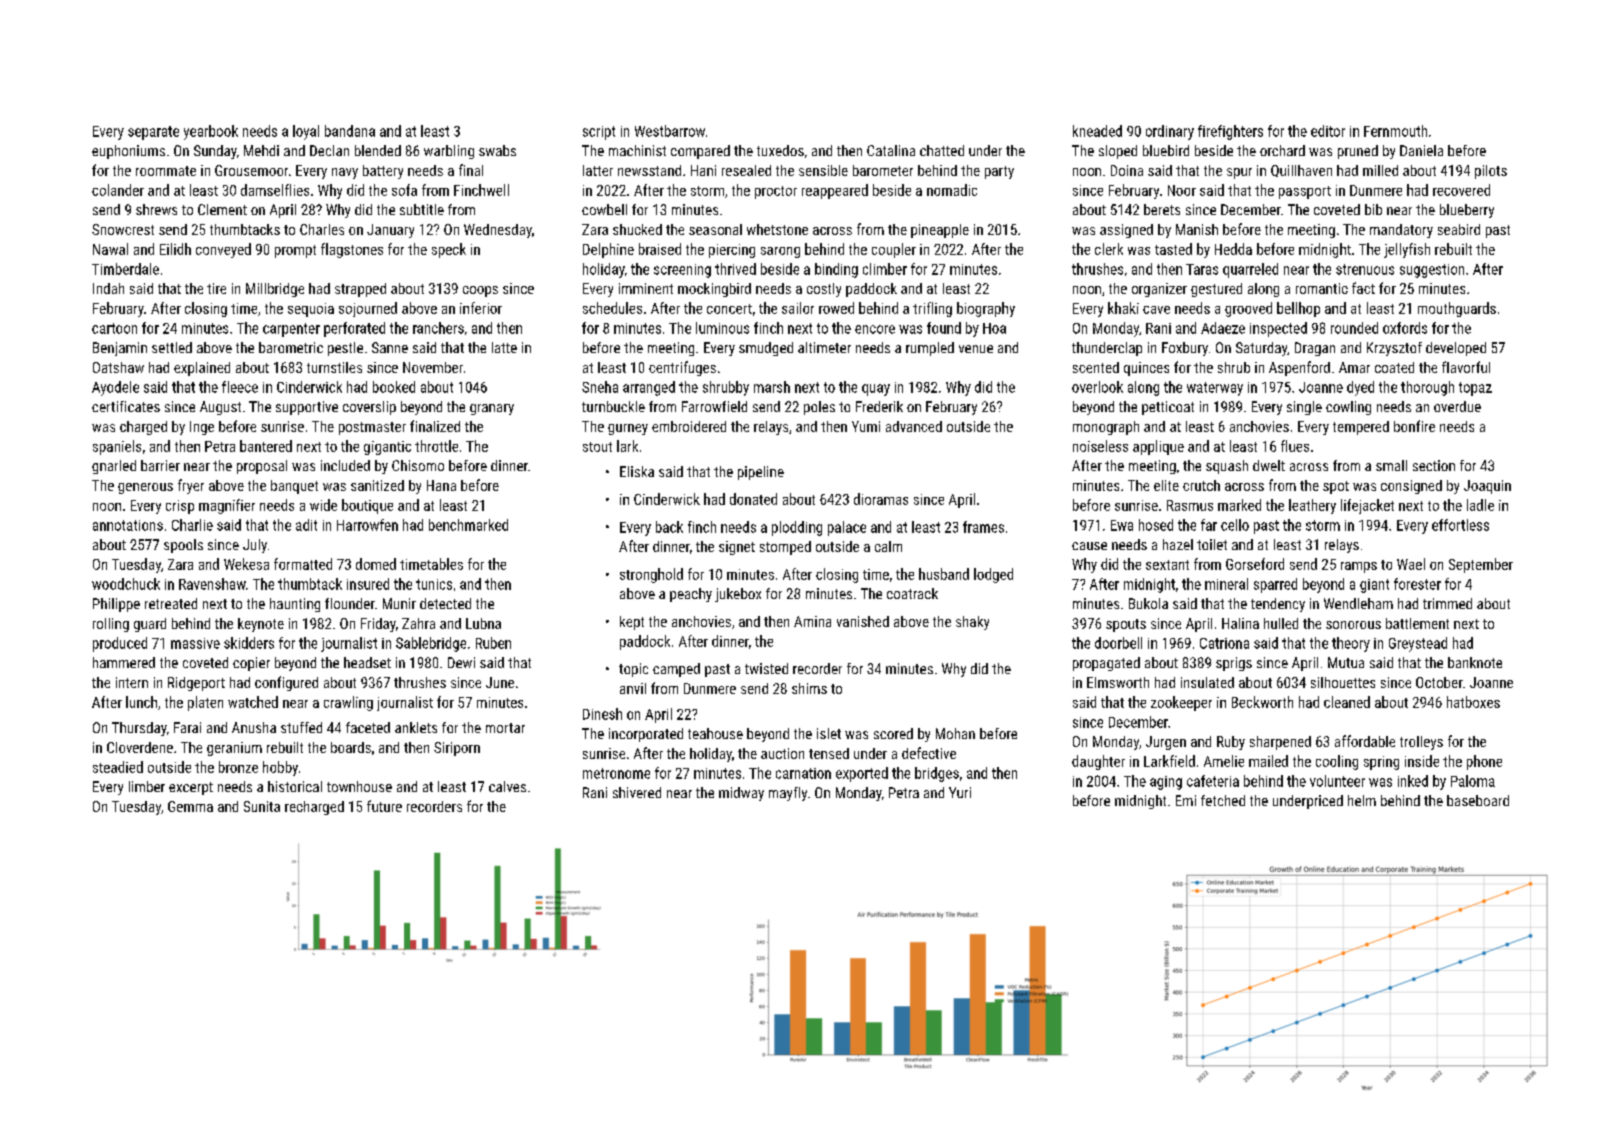 The width and height of the image is (1607, 1136). I want to click on warbling, so click(449, 152).
